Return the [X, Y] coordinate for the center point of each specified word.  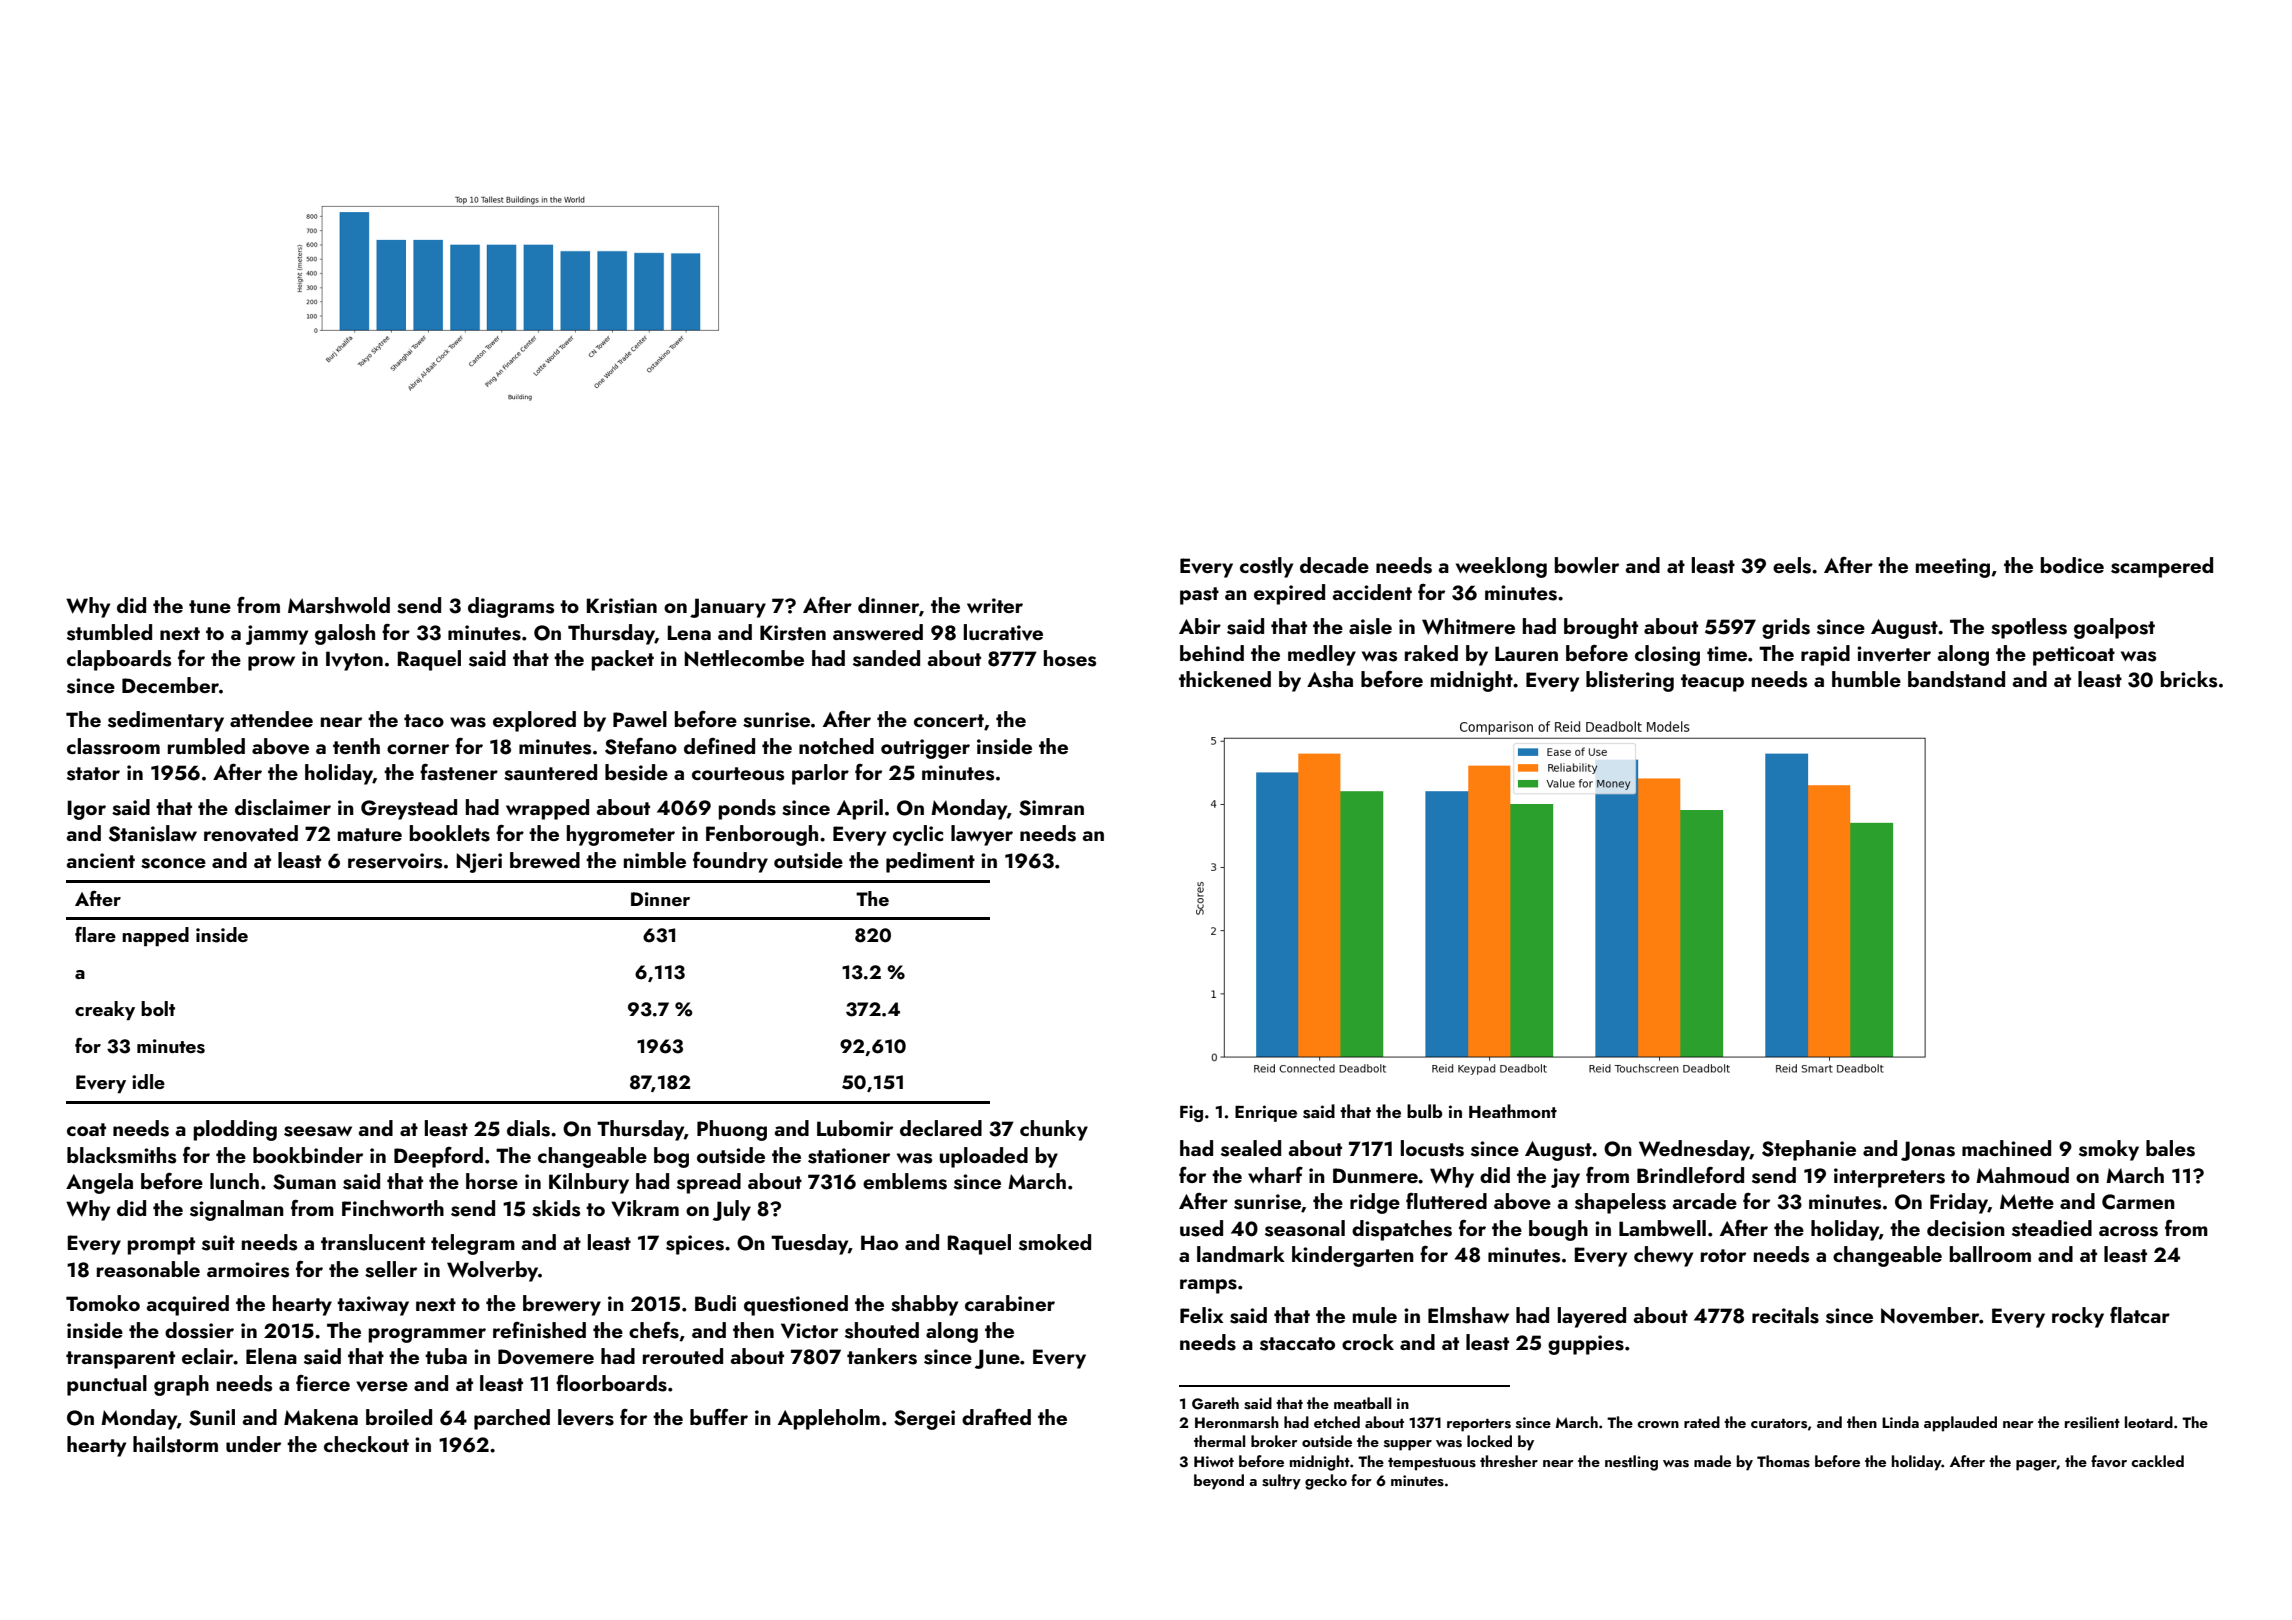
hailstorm [175, 1444]
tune [210, 606]
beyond [1219, 1482]
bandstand [1956, 679]
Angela [99, 1183]
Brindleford [1690, 1174]
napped [155, 936]
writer [995, 605]
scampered [2162, 567]
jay [1565, 1178]
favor [2109, 1461]
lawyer [982, 835]
